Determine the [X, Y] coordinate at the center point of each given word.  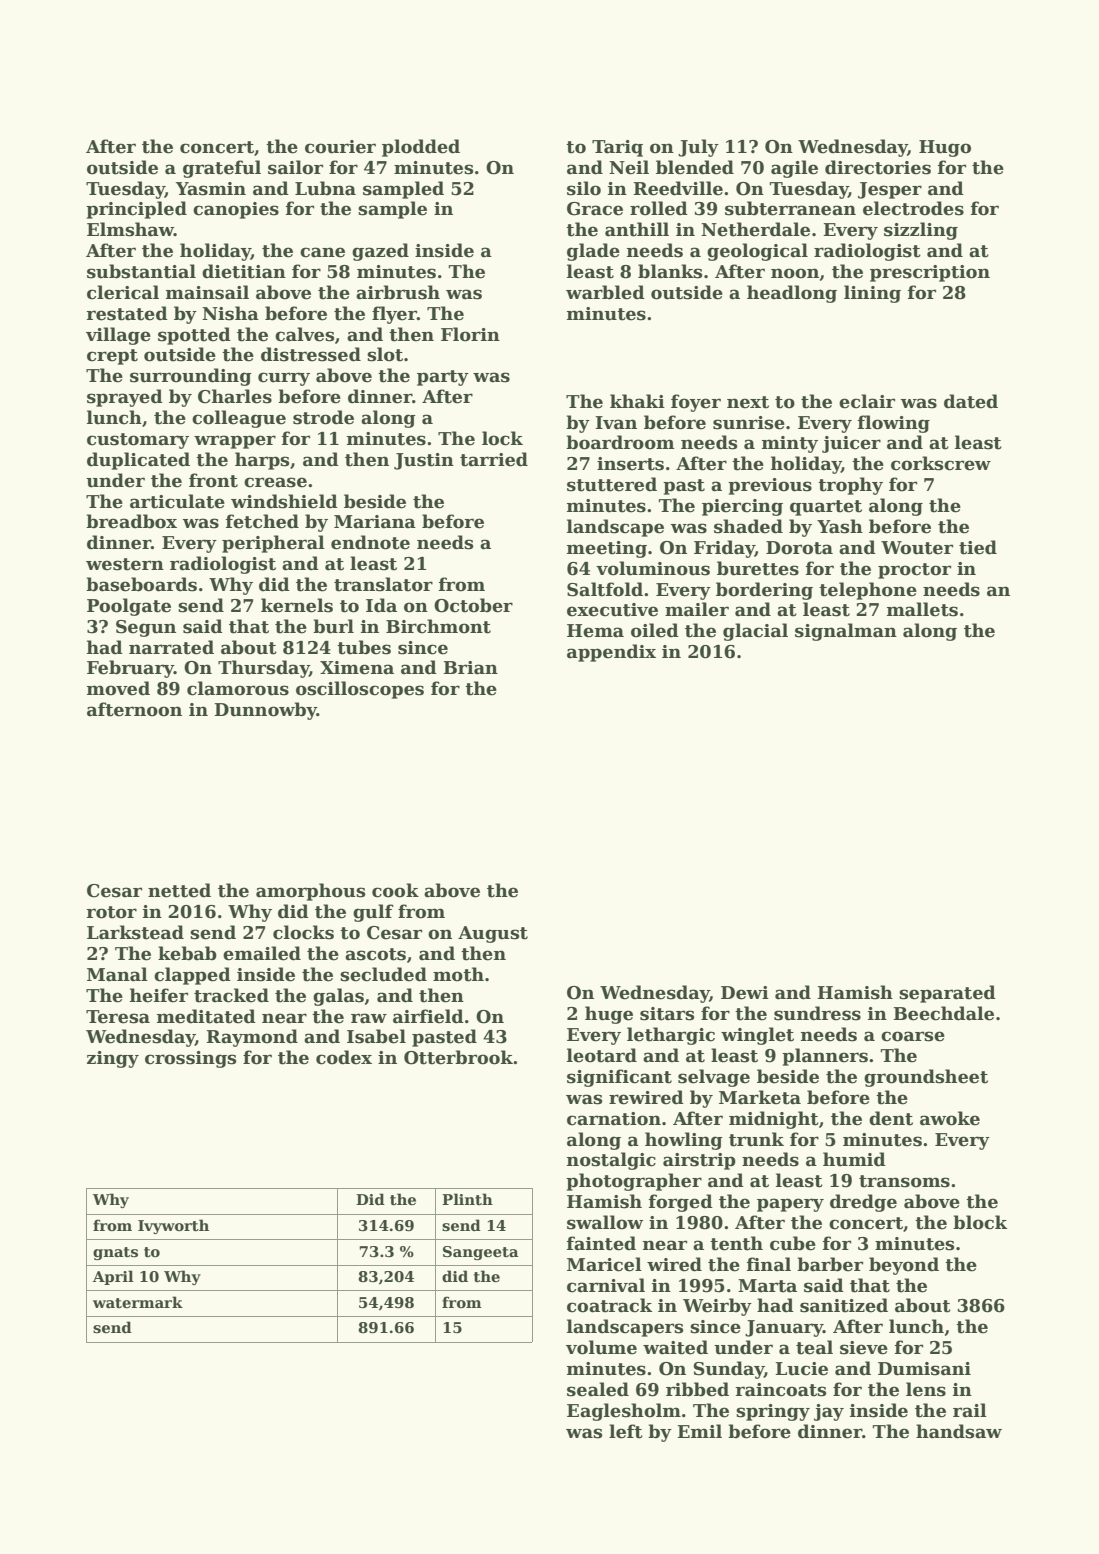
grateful [222, 169]
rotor [111, 912]
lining [872, 294]
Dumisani [924, 1369]
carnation [614, 1119]
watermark [138, 1302]
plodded [421, 148]
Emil [699, 1431]
